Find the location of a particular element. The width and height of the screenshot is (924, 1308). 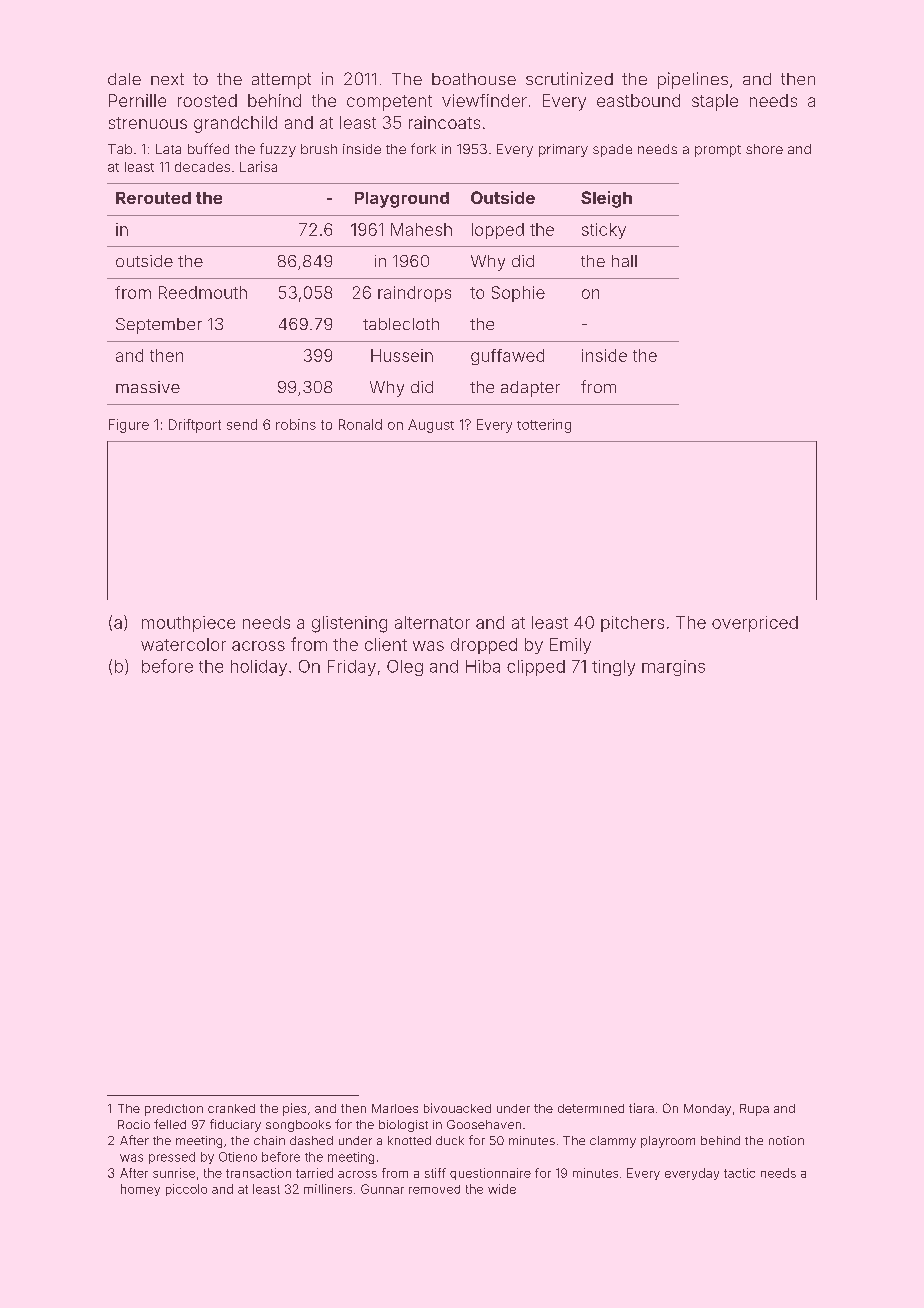

overpriced is located at coordinates (755, 624).
